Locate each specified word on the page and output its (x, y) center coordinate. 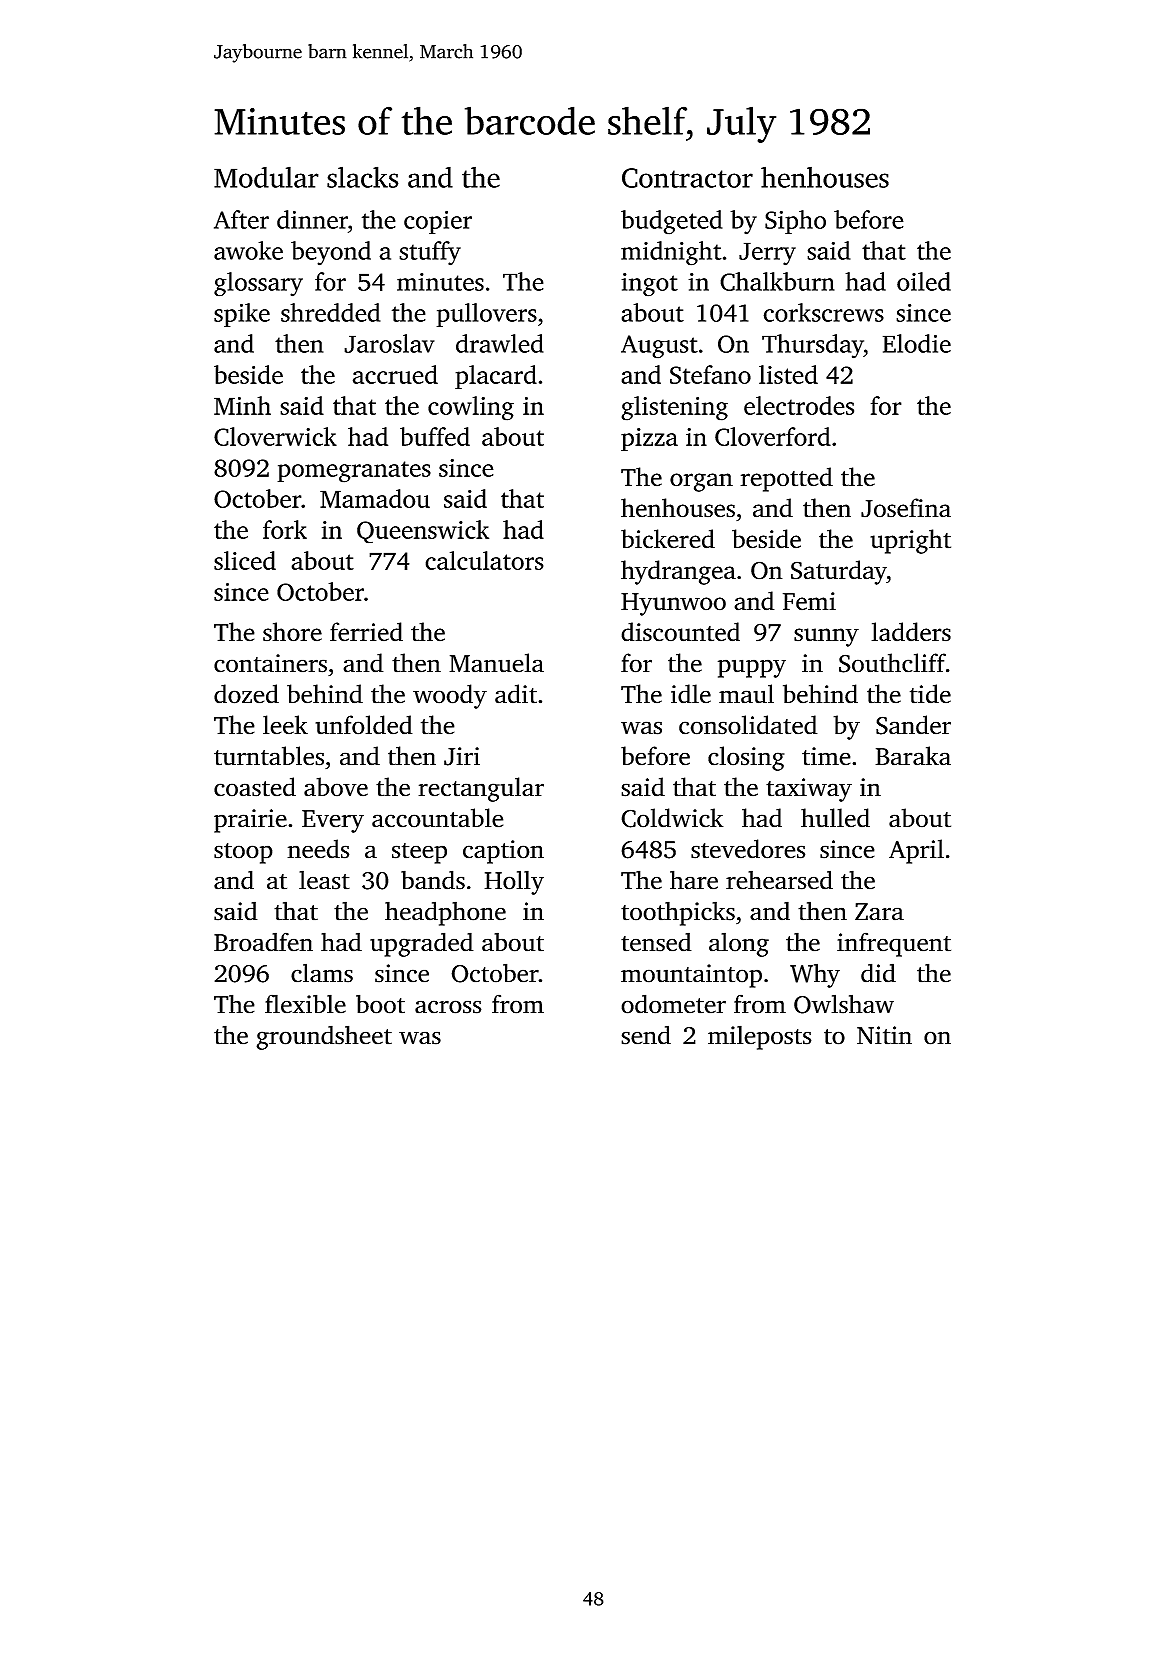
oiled (924, 281)
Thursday (813, 346)
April (916, 851)
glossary (258, 284)
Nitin (884, 1035)
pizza (649, 439)
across (448, 1007)
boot (380, 1004)
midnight (671, 253)
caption (503, 852)
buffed (435, 436)
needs (318, 849)
